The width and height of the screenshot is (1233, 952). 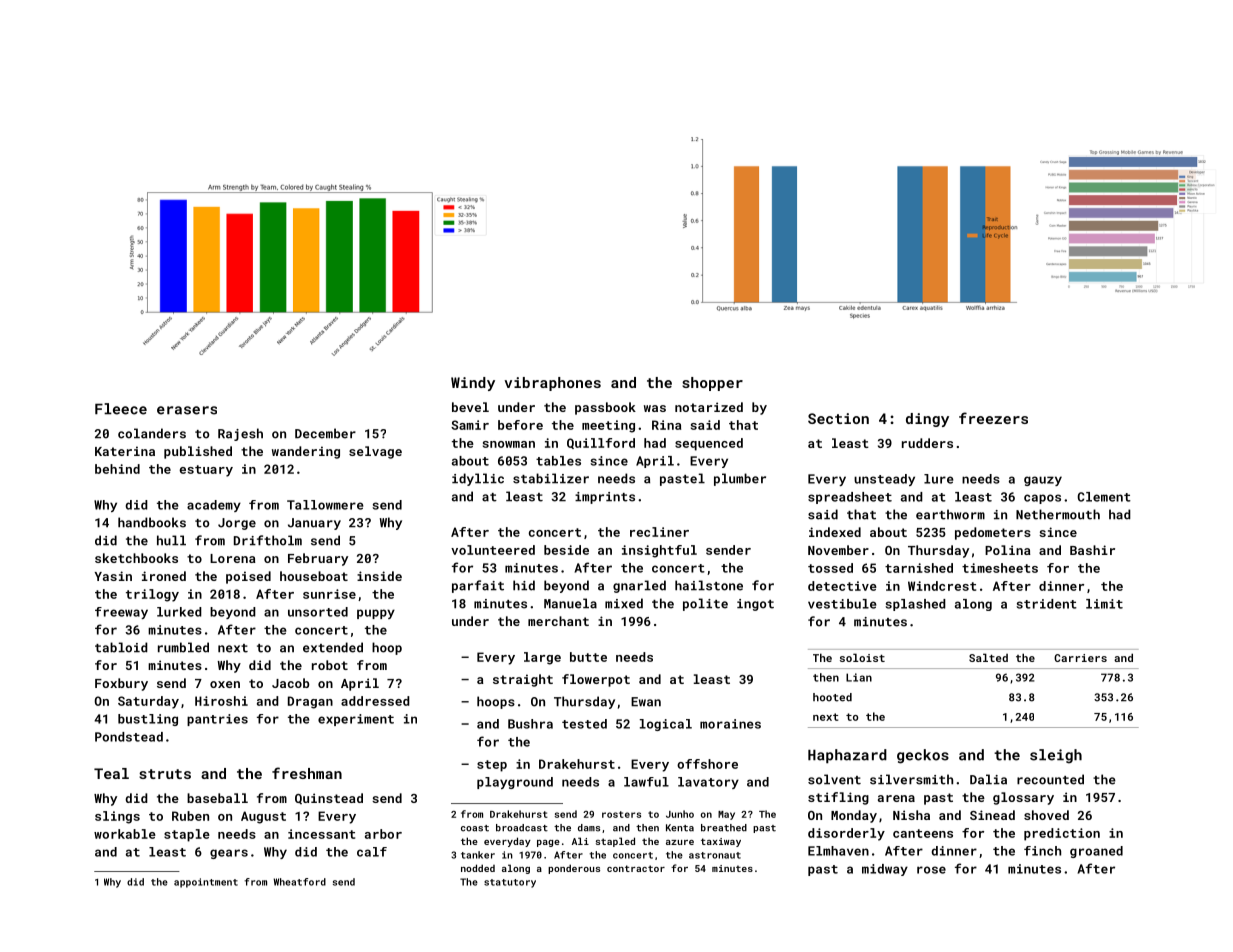 I want to click on statutory, so click(x=510, y=883).
